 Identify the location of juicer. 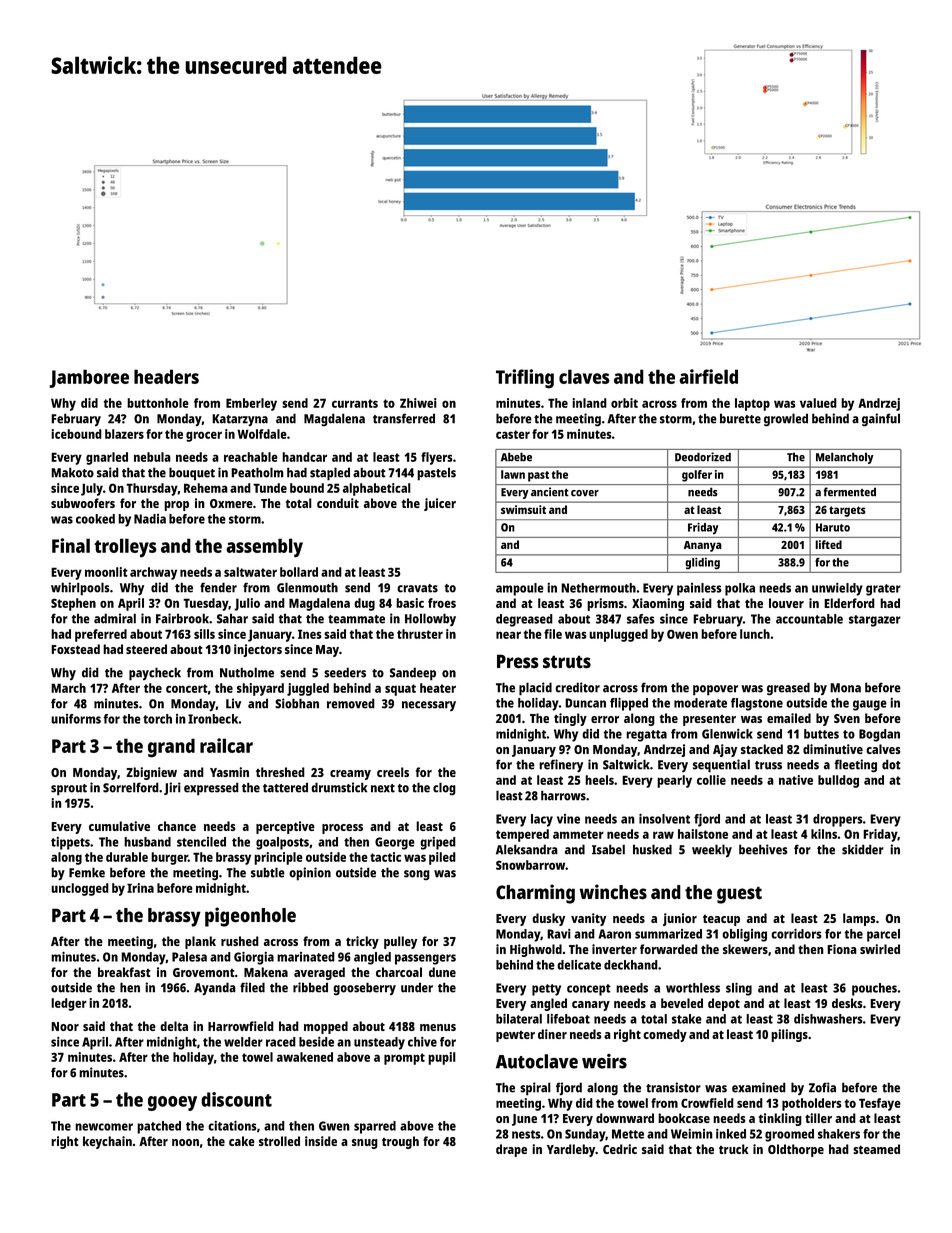
(440, 504).
